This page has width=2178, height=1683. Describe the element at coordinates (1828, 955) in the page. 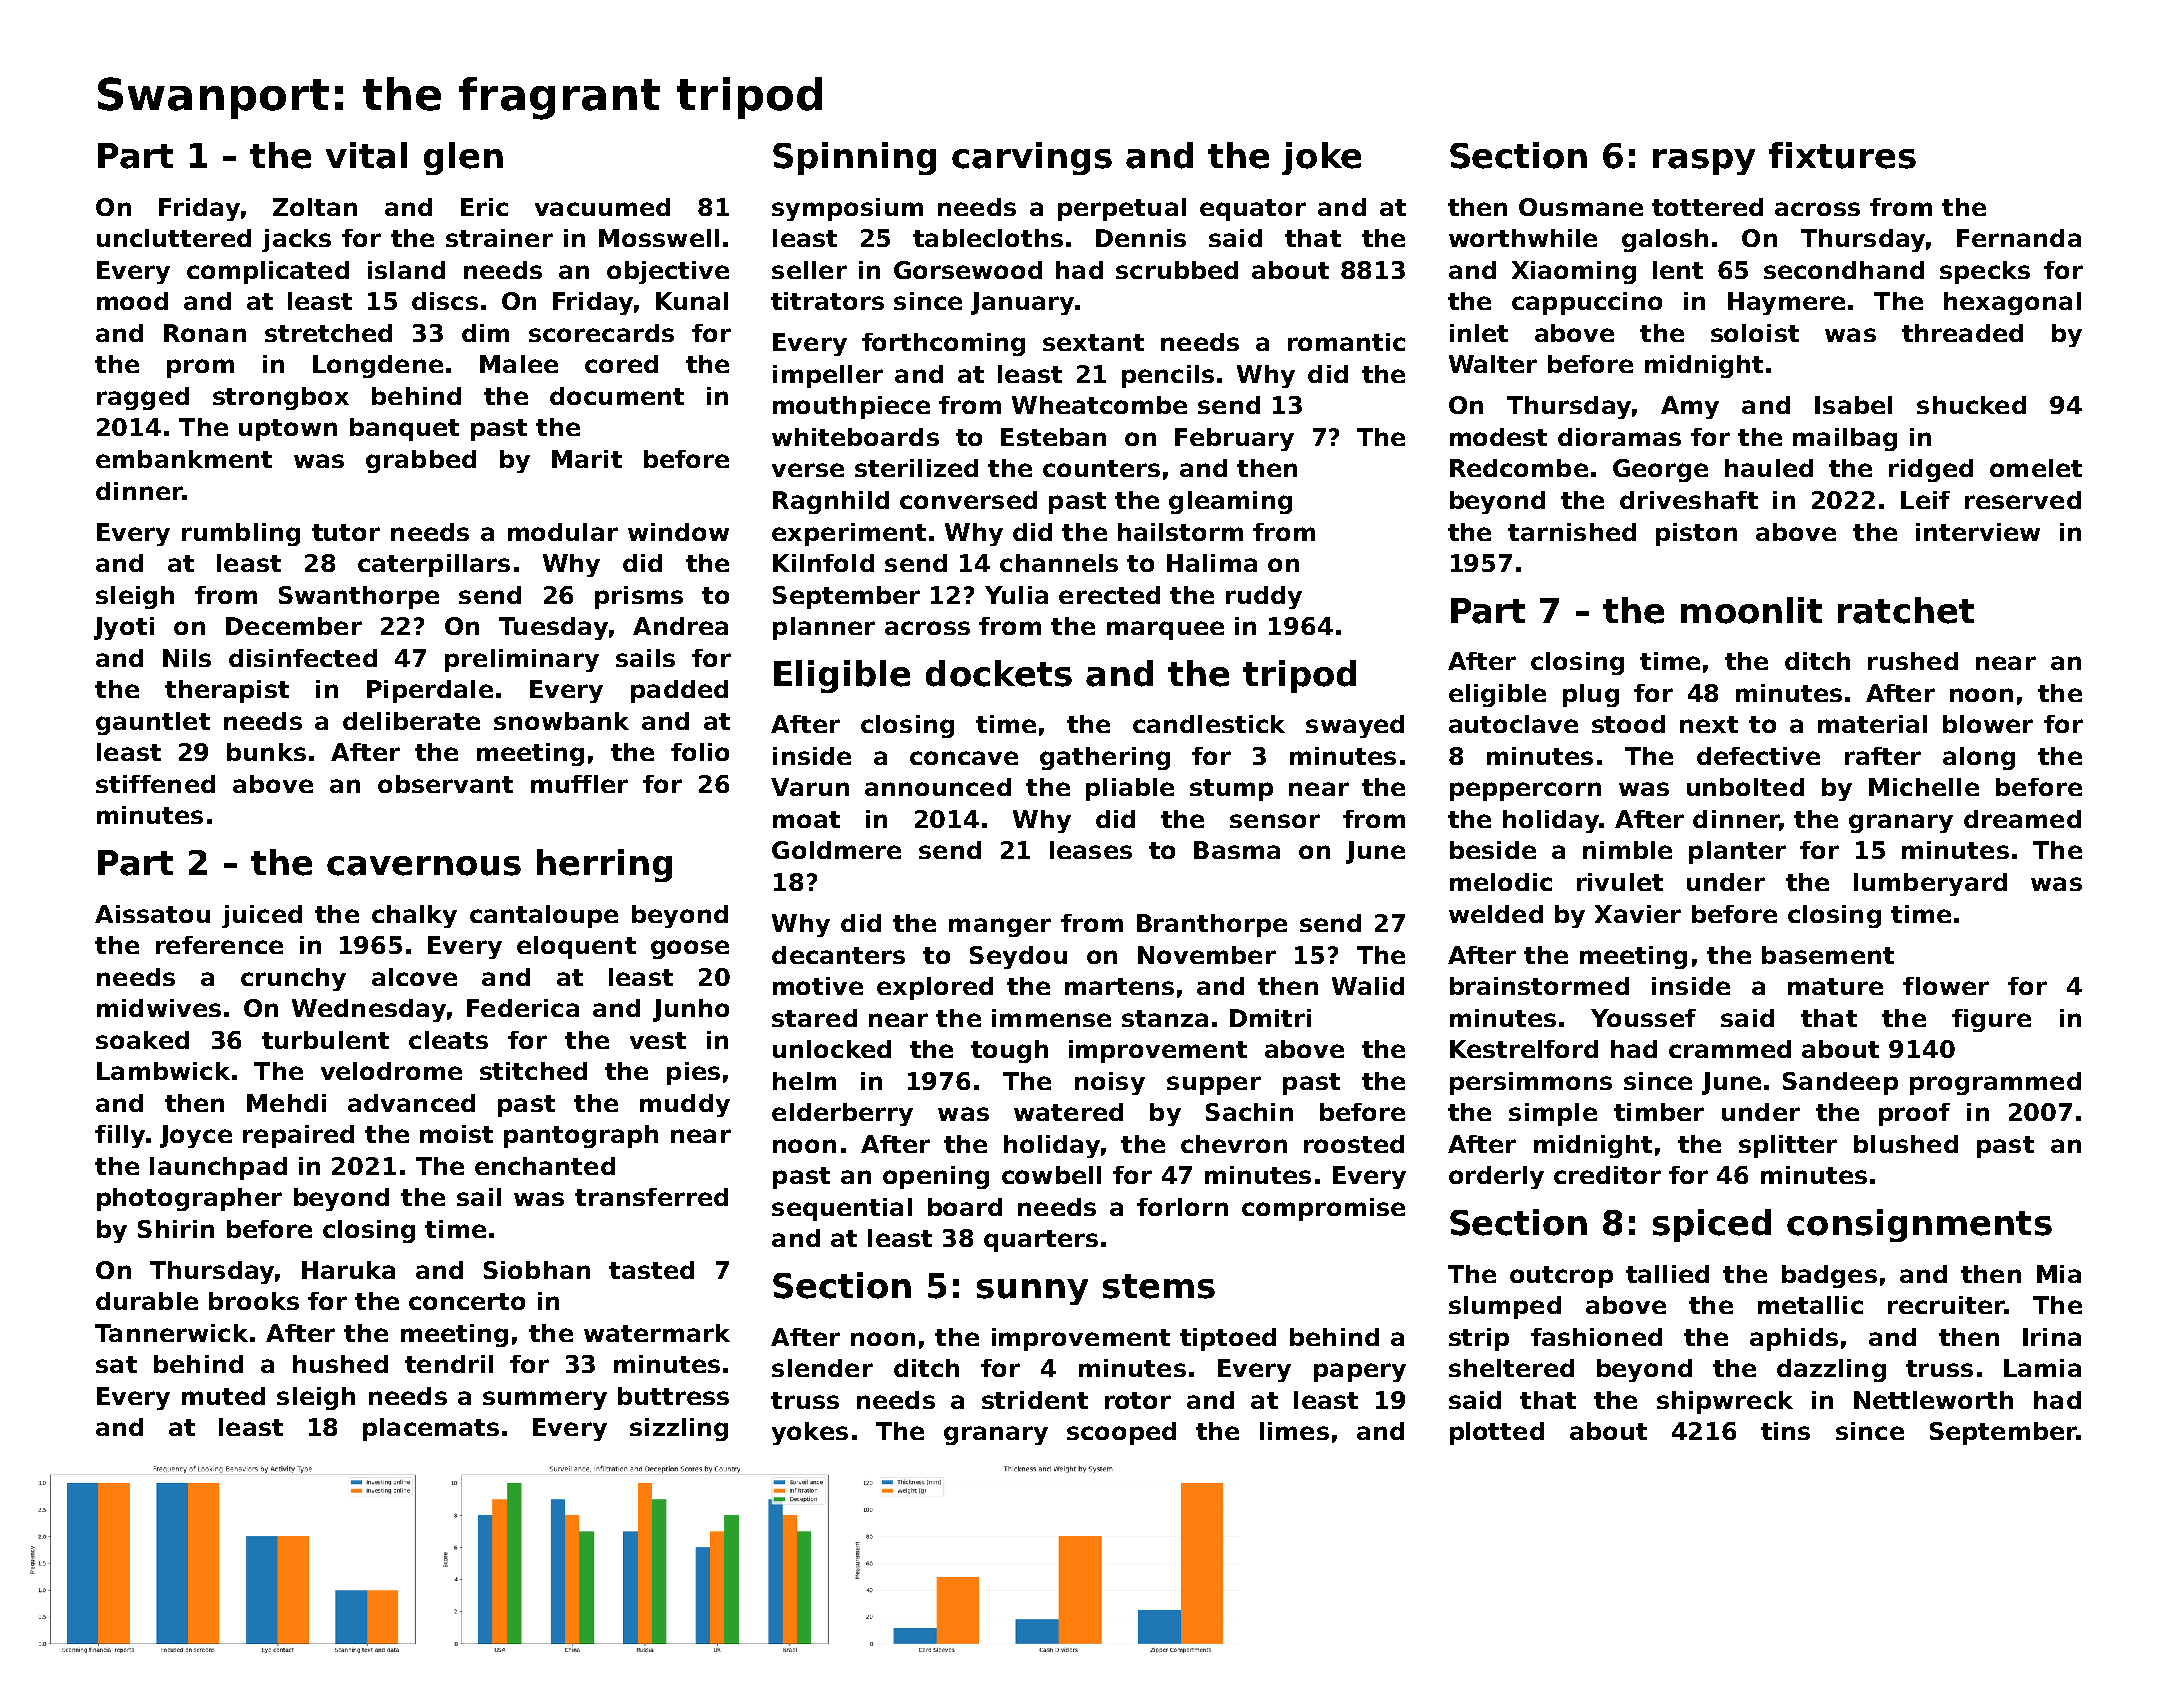

I see `basement` at that location.
